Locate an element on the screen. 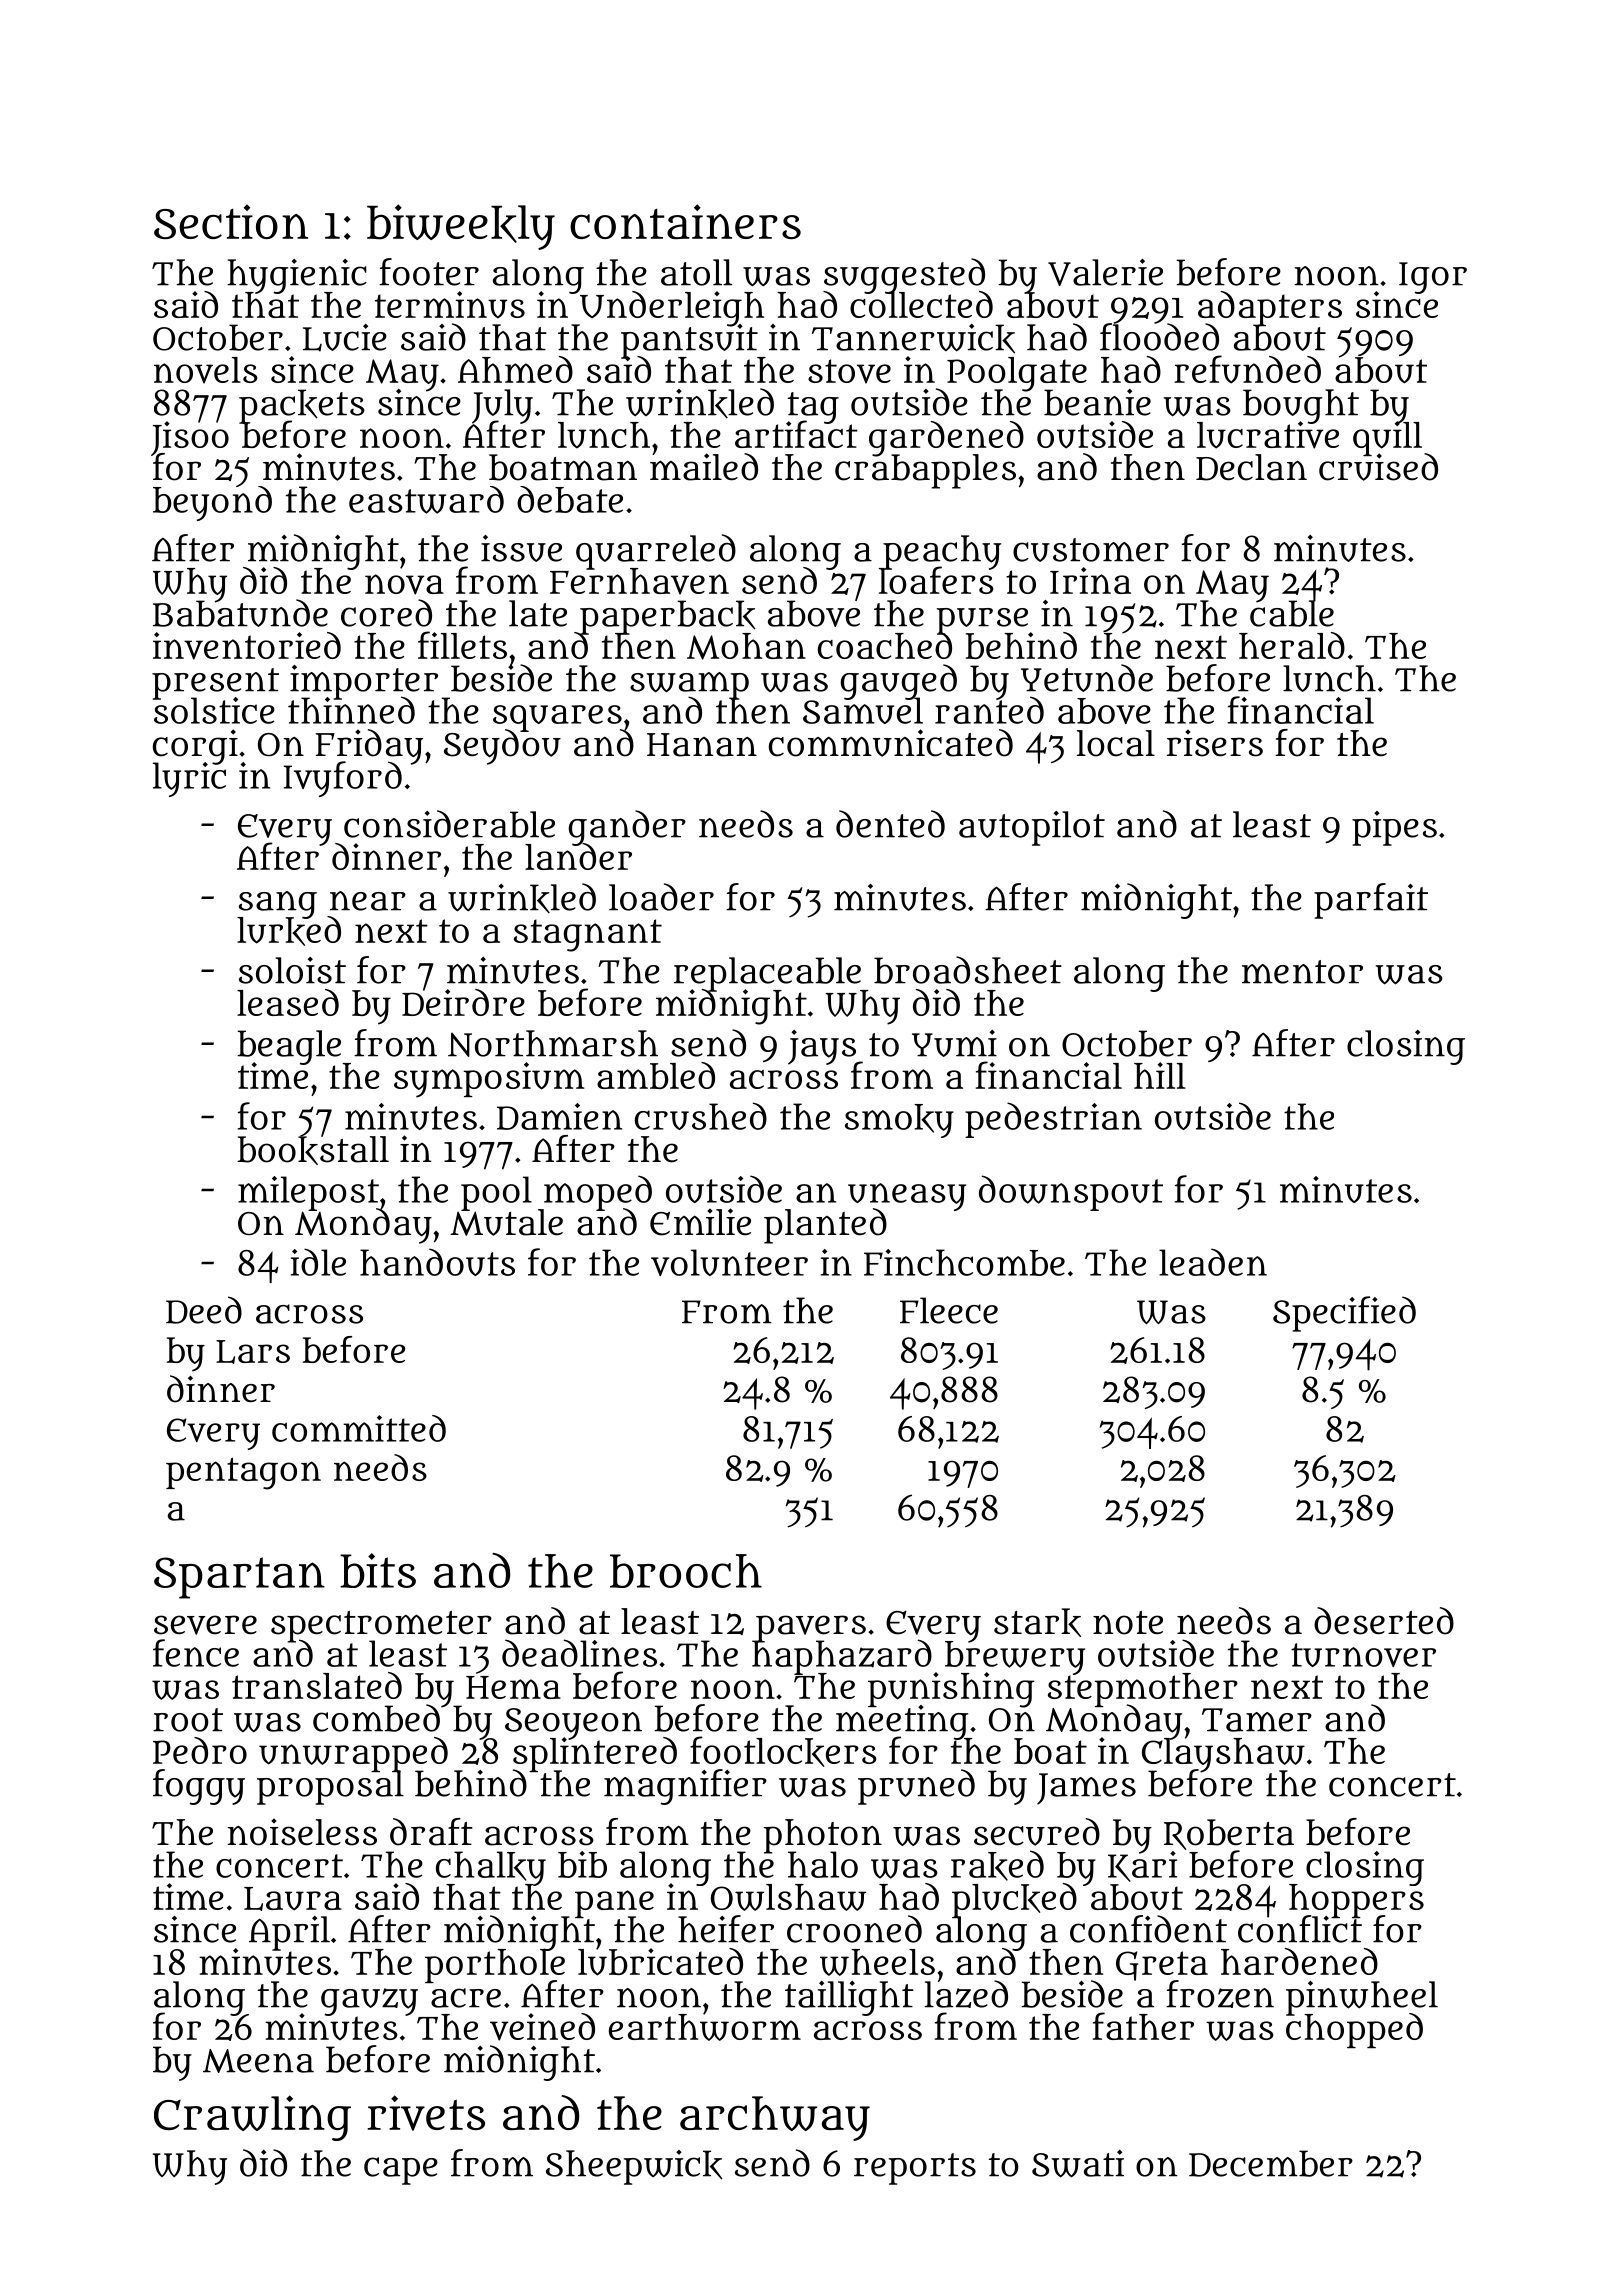  Swati is located at coordinates (1078, 2164).
